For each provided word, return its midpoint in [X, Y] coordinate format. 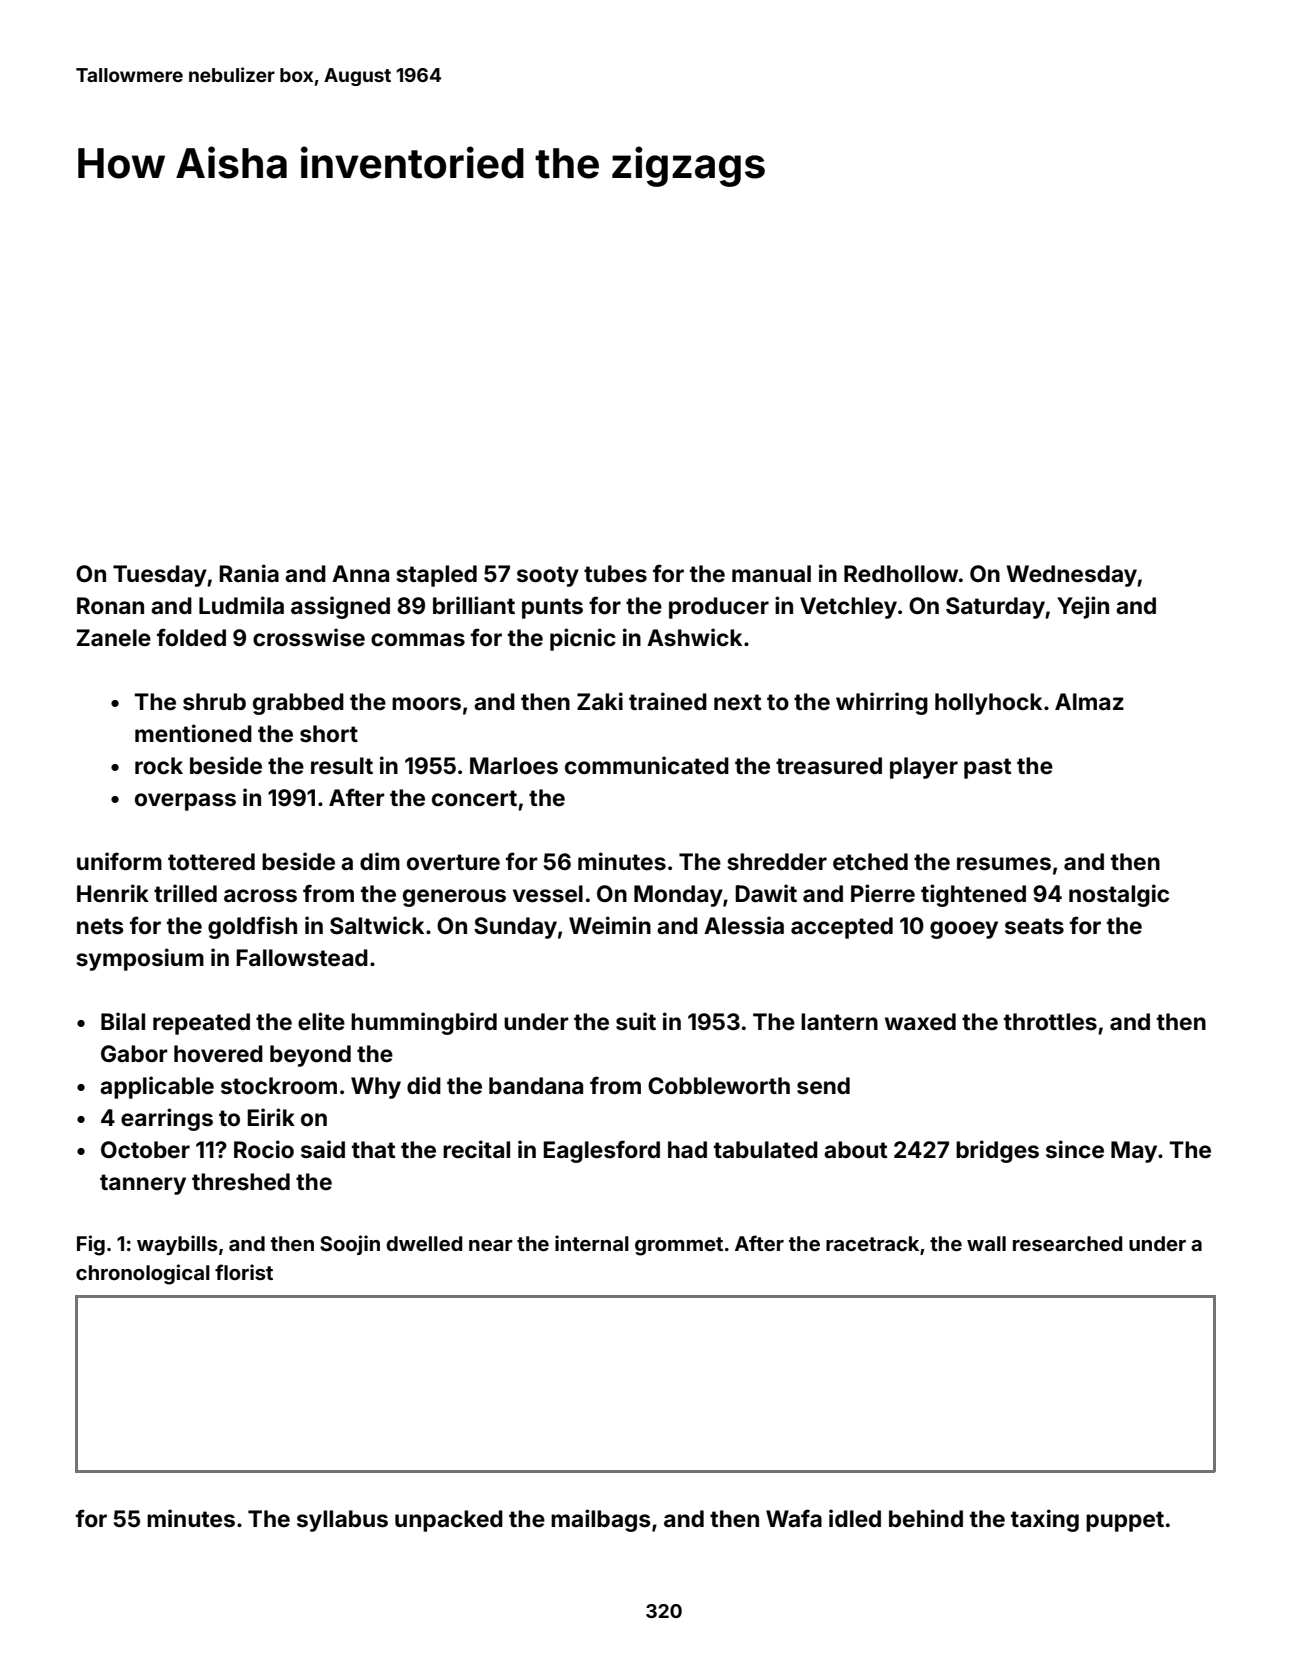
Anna [360, 573]
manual [771, 574]
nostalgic [1119, 895]
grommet [679, 1246]
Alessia [744, 925]
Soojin [350, 1245]
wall [986, 1243]
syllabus [342, 1521]
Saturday [995, 608]
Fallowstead [302, 958]
